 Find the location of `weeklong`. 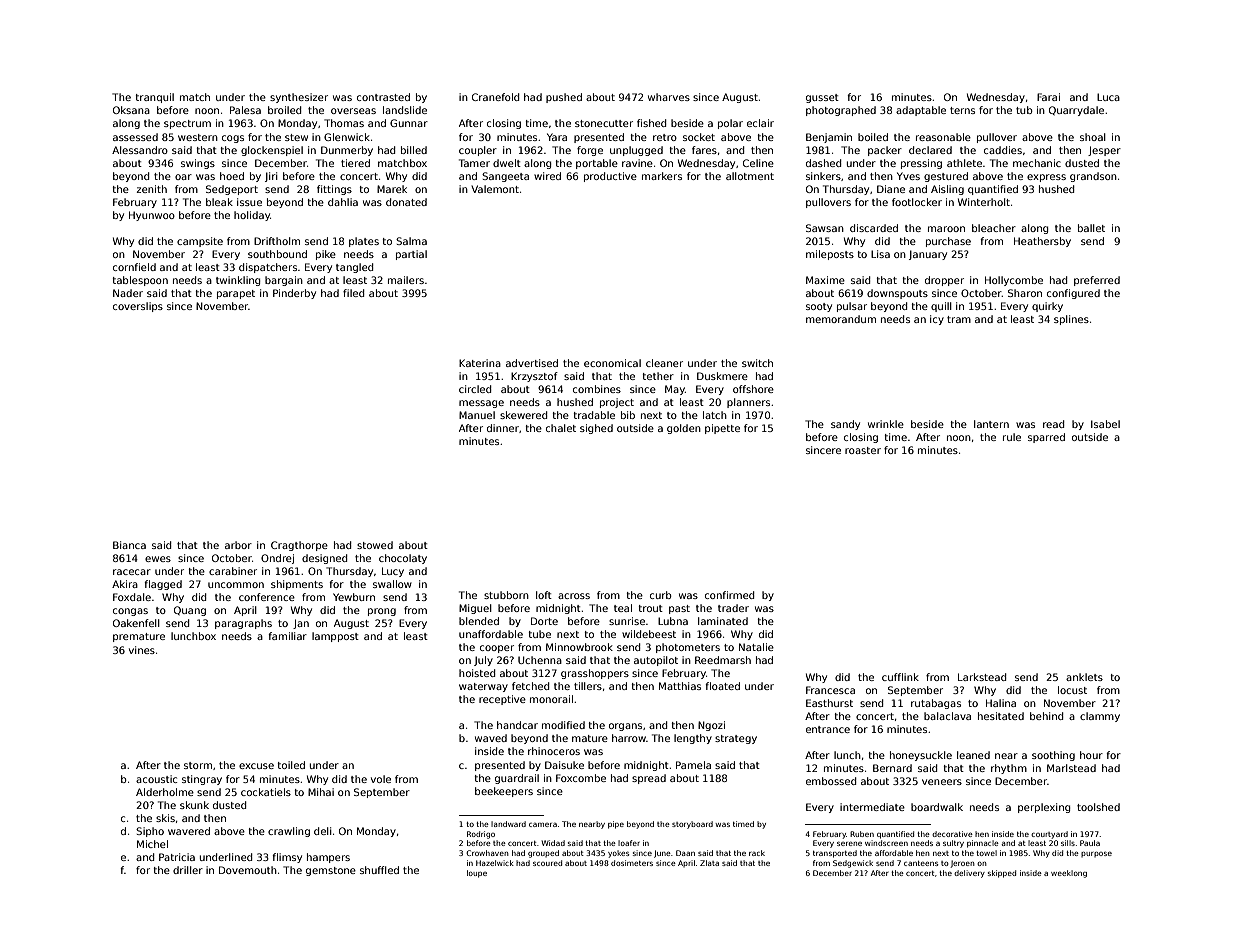

weeklong is located at coordinates (1069, 874).
